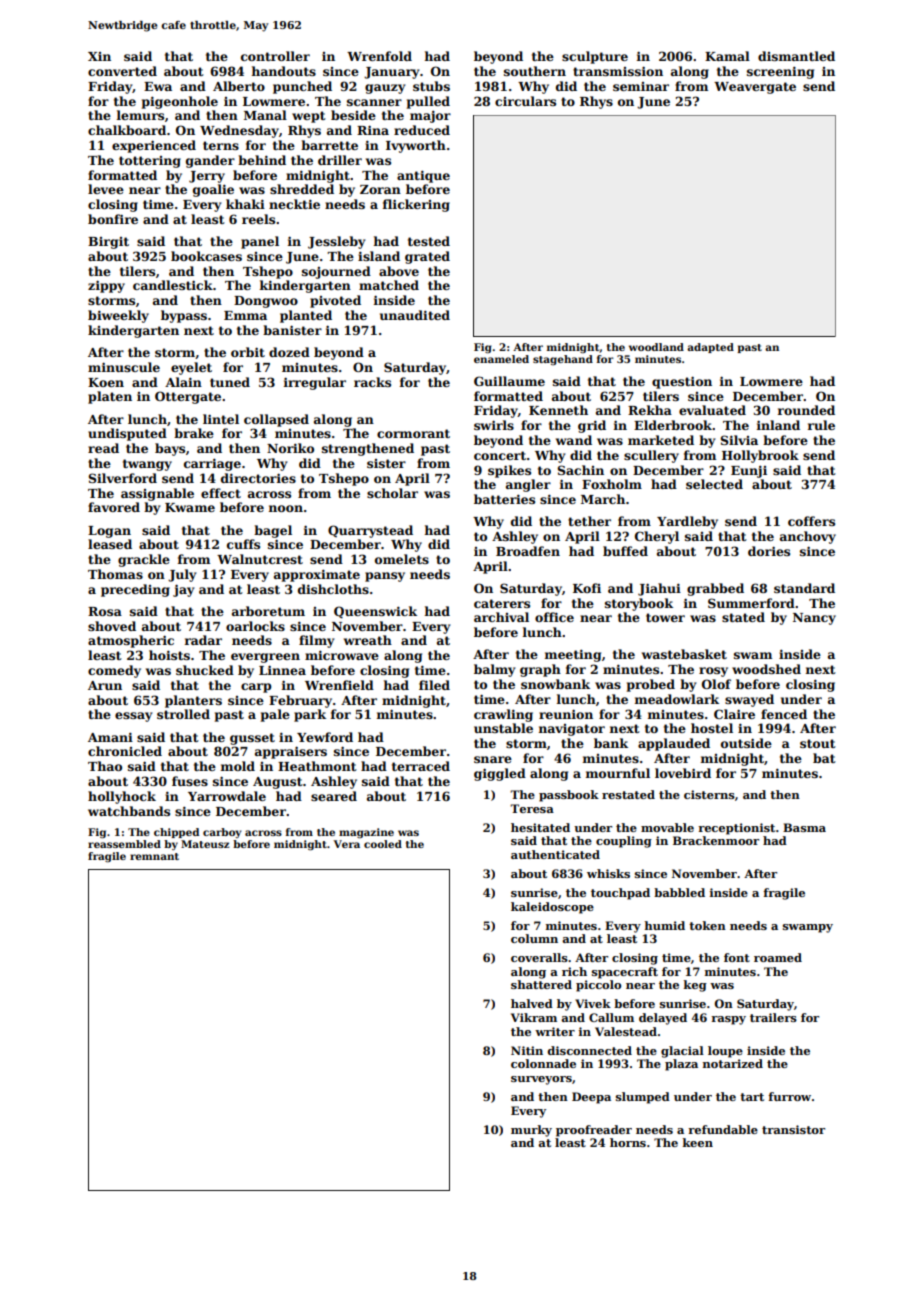 Image resolution: width=924 pixels, height=1308 pixels. I want to click on controller, so click(275, 56).
